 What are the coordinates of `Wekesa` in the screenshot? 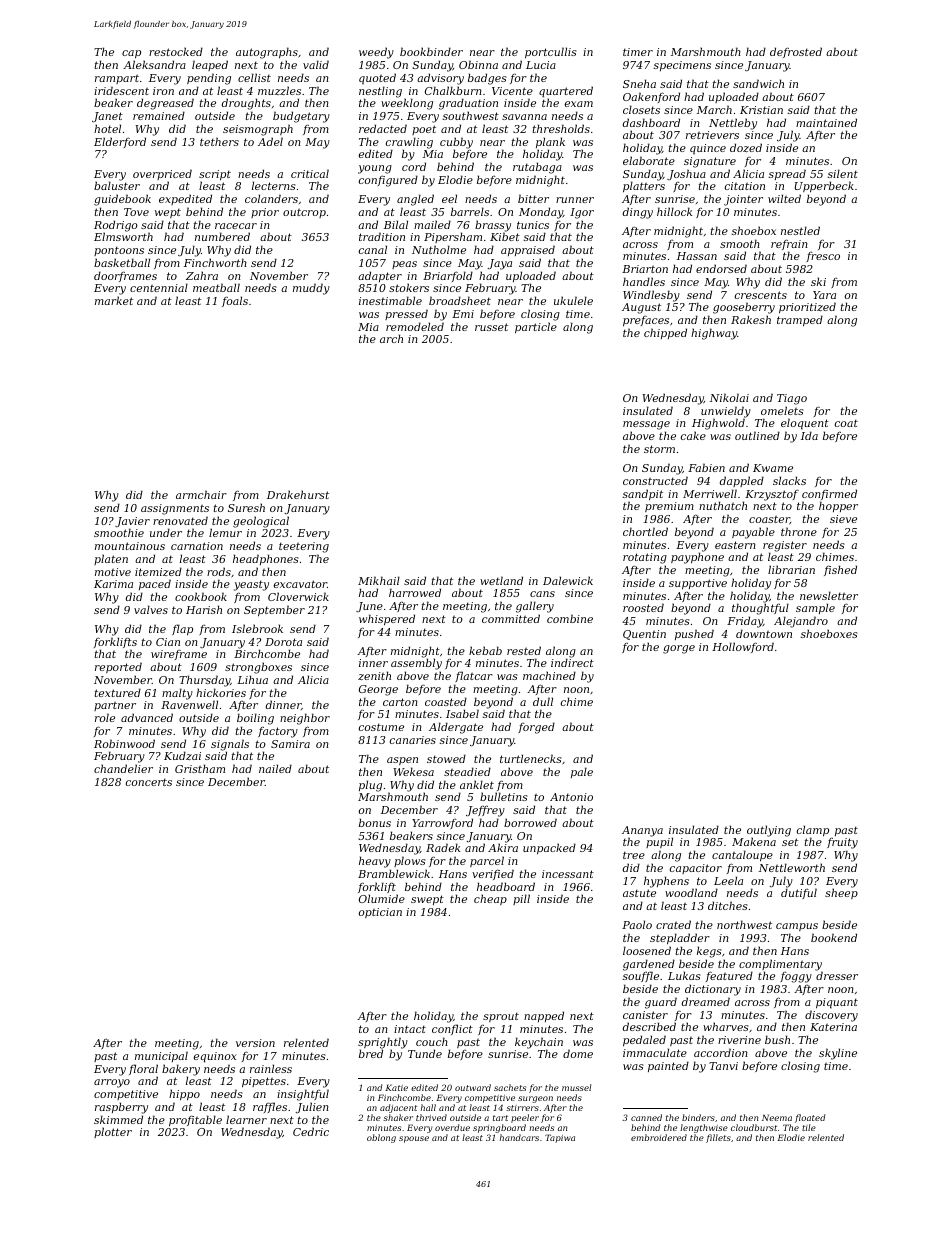 It's located at (413, 771).
